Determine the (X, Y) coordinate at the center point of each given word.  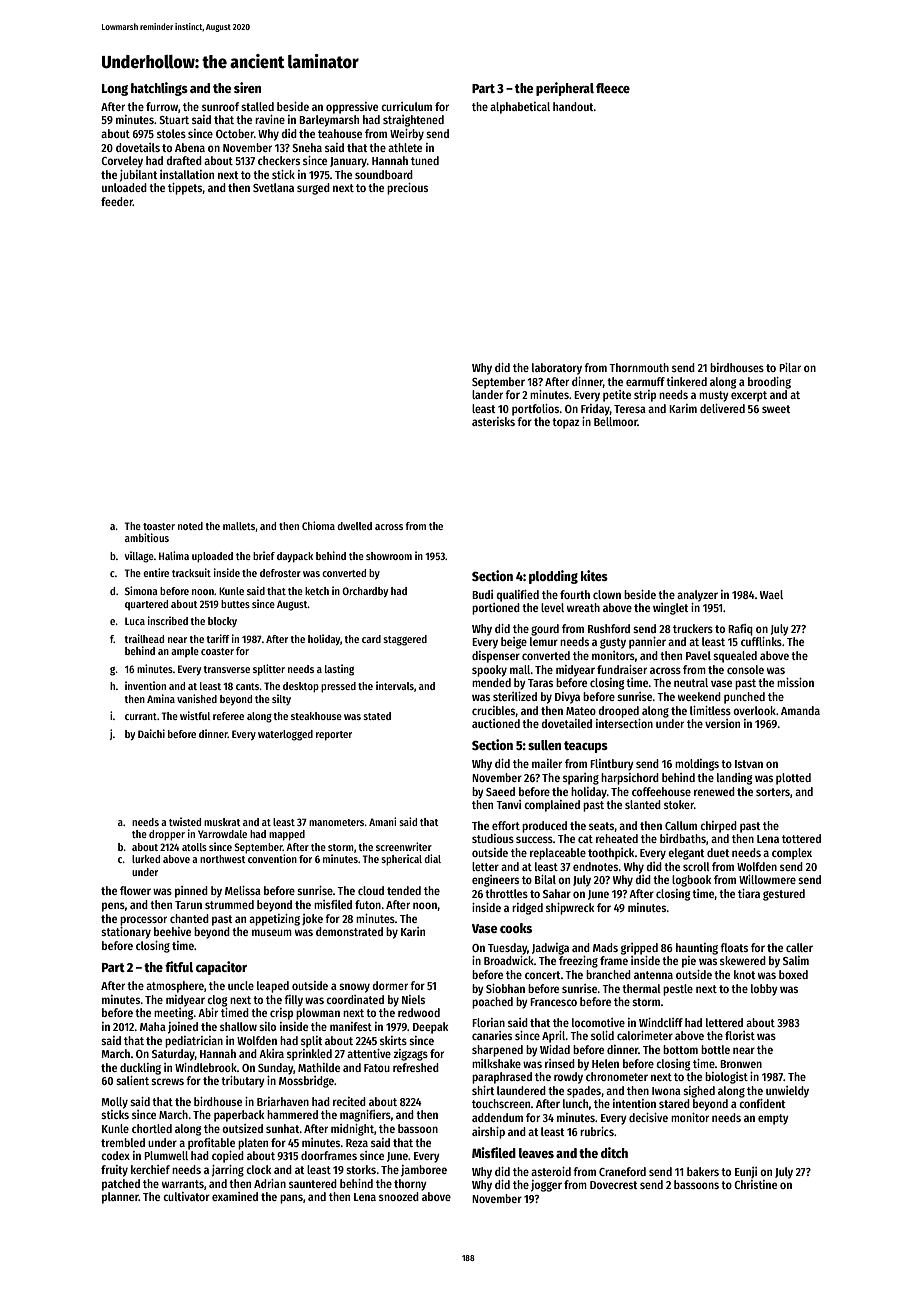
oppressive (352, 108)
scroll (696, 866)
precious (407, 189)
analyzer (697, 596)
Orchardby (365, 592)
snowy (354, 988)
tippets (185, 189)
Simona (141, 590)
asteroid (551, 1171)
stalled (257, 106)
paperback (239, 1116)
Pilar (790, 367)
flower (135, 890)
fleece (613, 88)
